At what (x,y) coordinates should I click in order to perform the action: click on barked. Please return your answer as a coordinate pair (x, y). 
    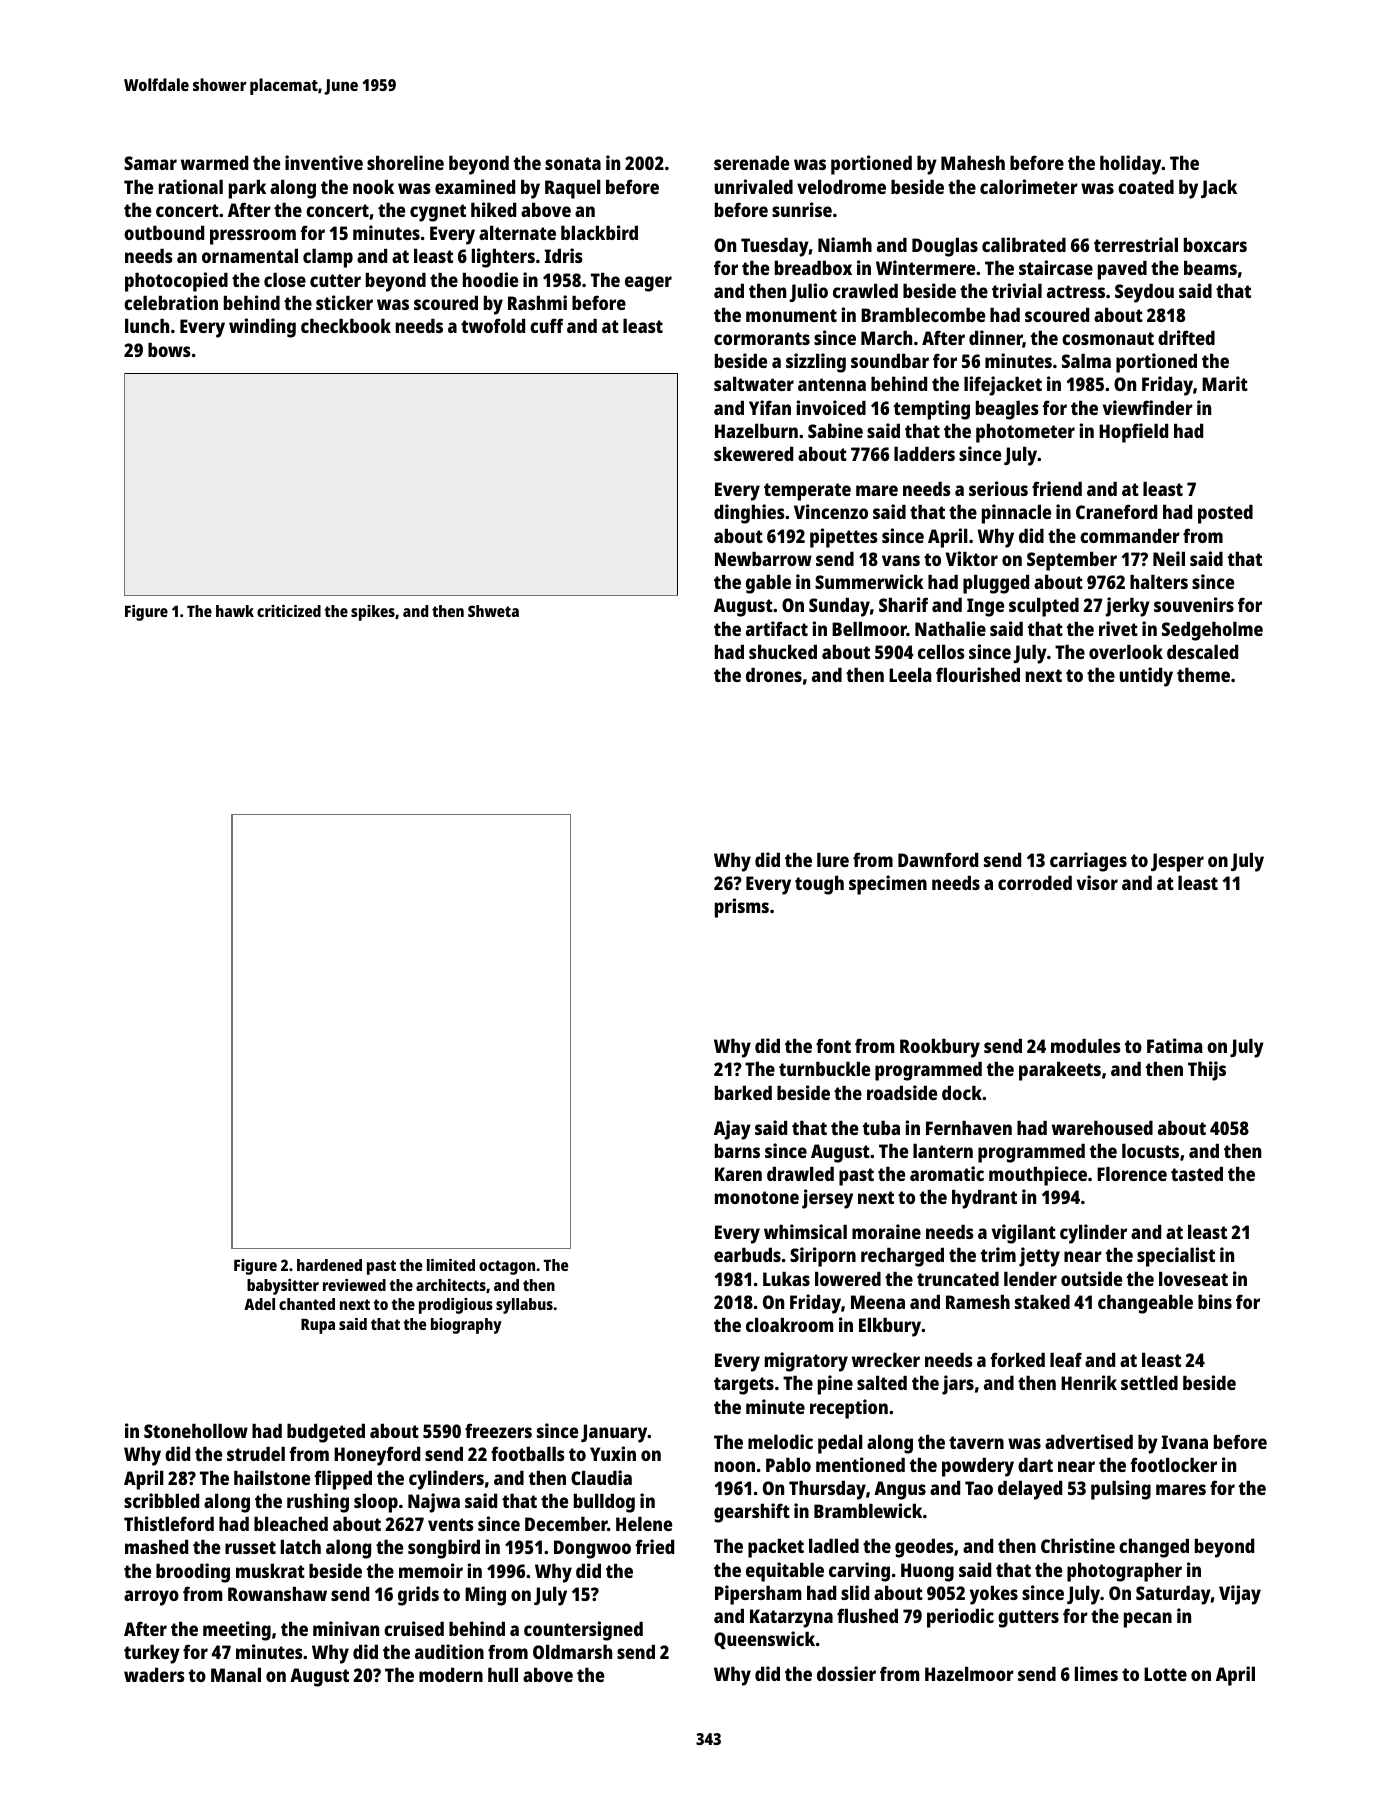
    Looking at the image, I should click on (743, 1092).
